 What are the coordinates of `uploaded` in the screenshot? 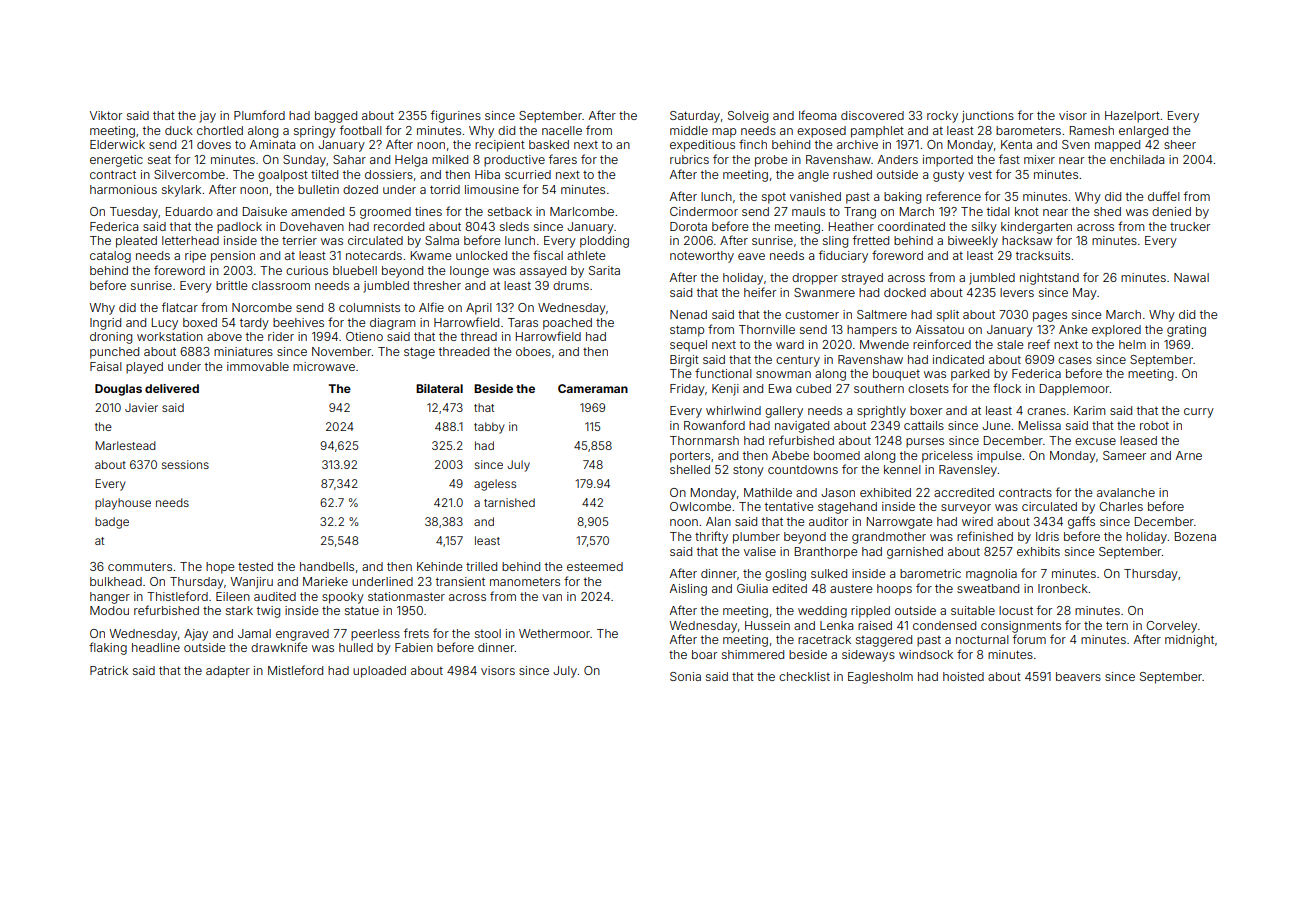 It's located at (379, 672).
